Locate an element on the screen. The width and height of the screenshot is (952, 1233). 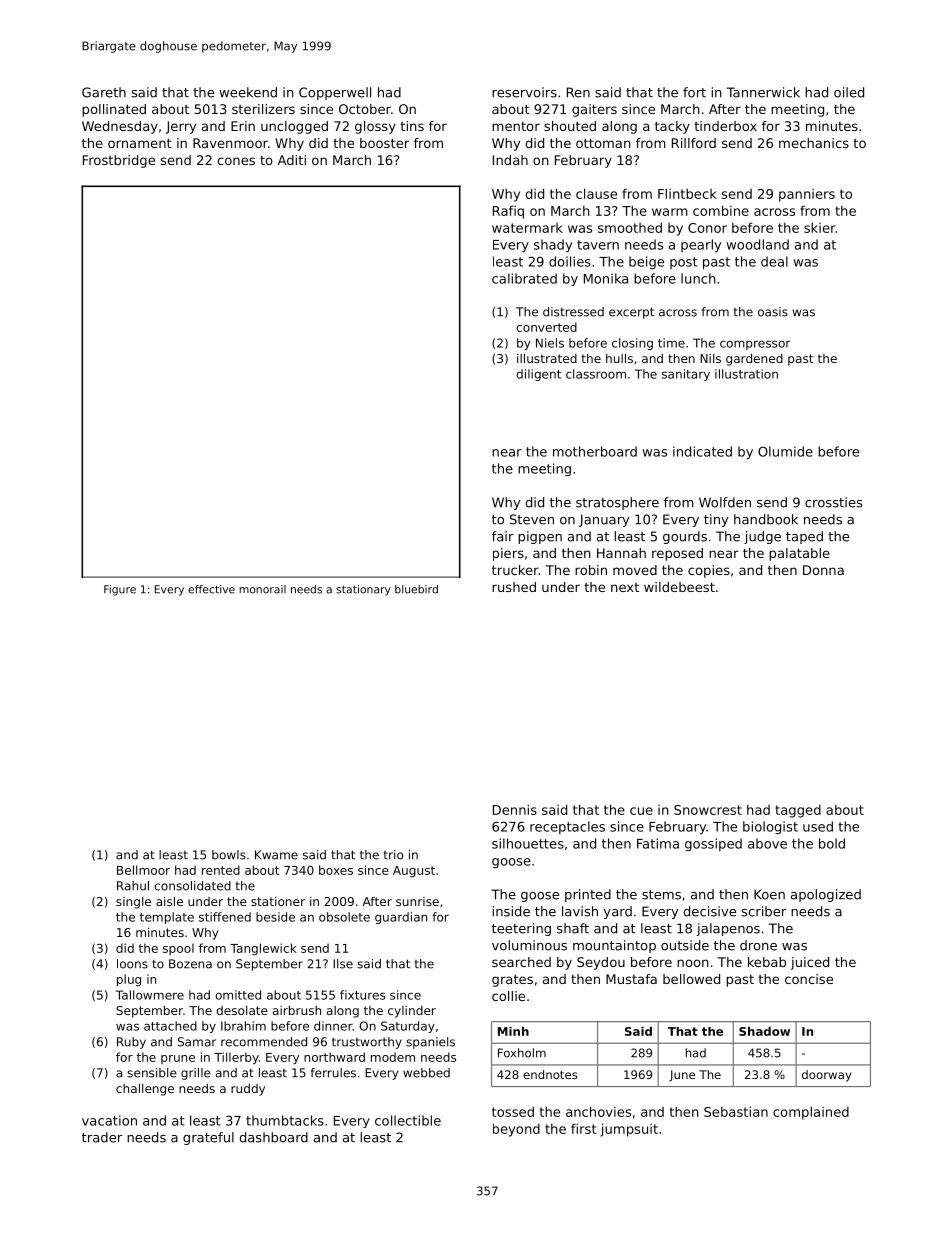
Bellmoor is located at coordinates (143, 870).
